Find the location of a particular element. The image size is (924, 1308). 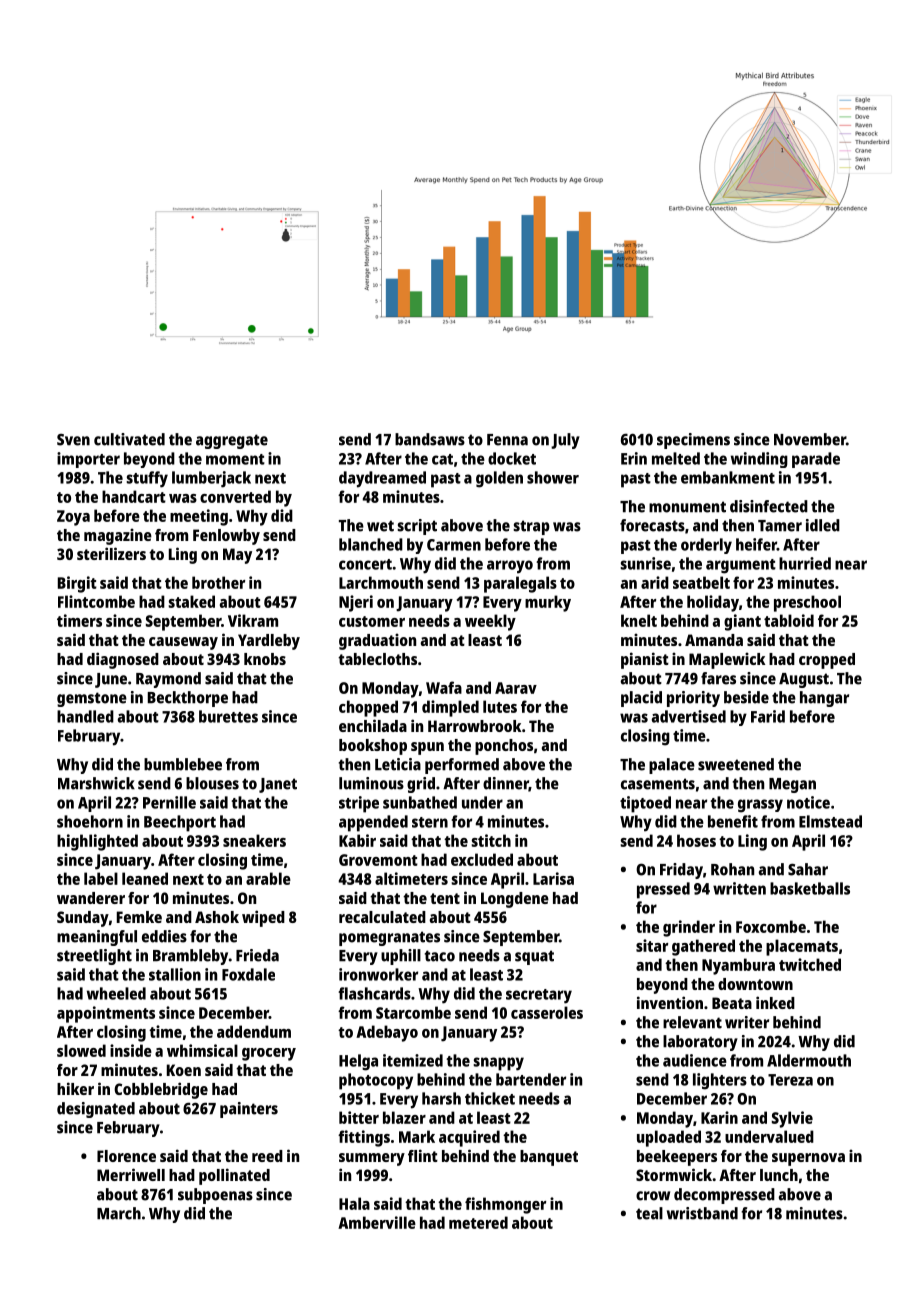

Brambleby is located at coordinates (190, 957).
